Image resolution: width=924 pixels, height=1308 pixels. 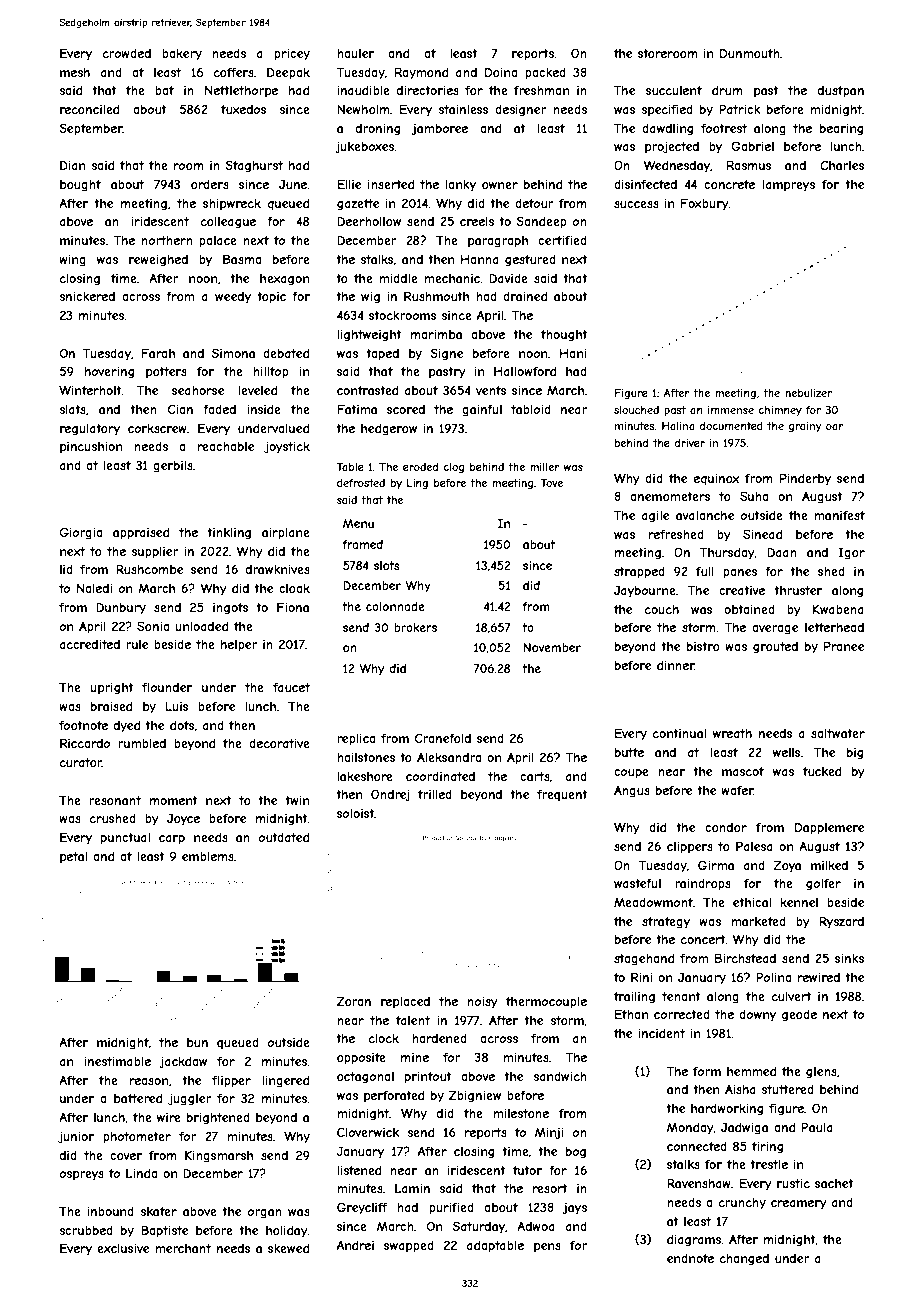 What do you see at coordinates (80, 186) in the screenshot?
I see `bought` at bounding box center [80, 186].
